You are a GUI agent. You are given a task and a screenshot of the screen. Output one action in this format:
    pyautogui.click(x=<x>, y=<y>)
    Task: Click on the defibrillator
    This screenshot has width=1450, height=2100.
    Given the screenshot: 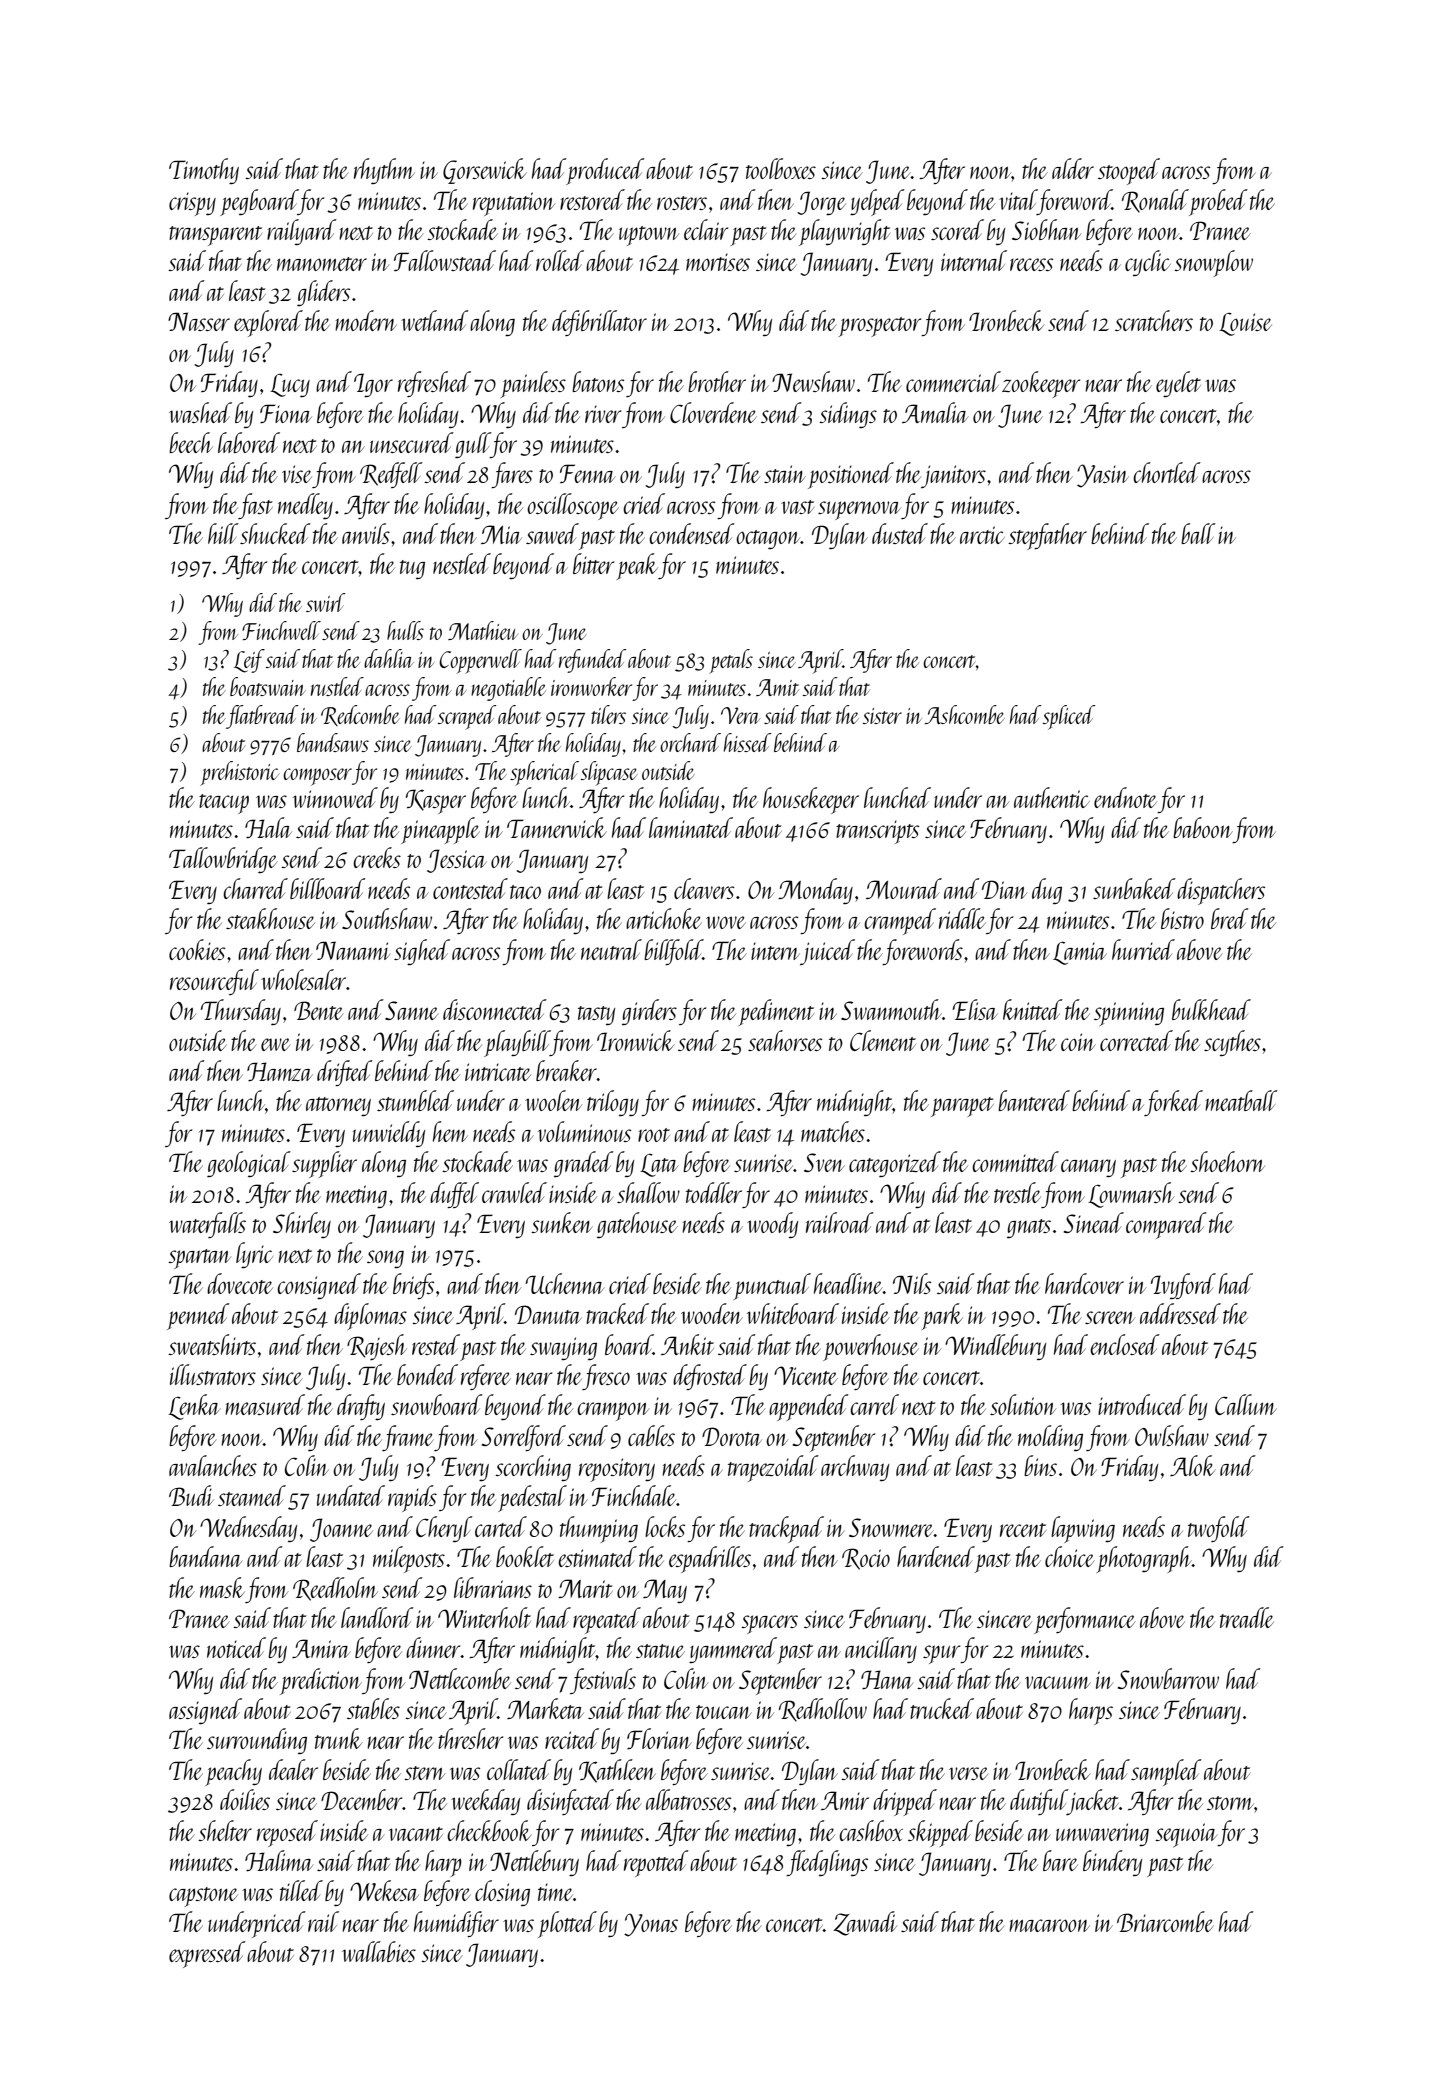 What is the action you would take?
    pyautogui.click(x=599, y=323)
